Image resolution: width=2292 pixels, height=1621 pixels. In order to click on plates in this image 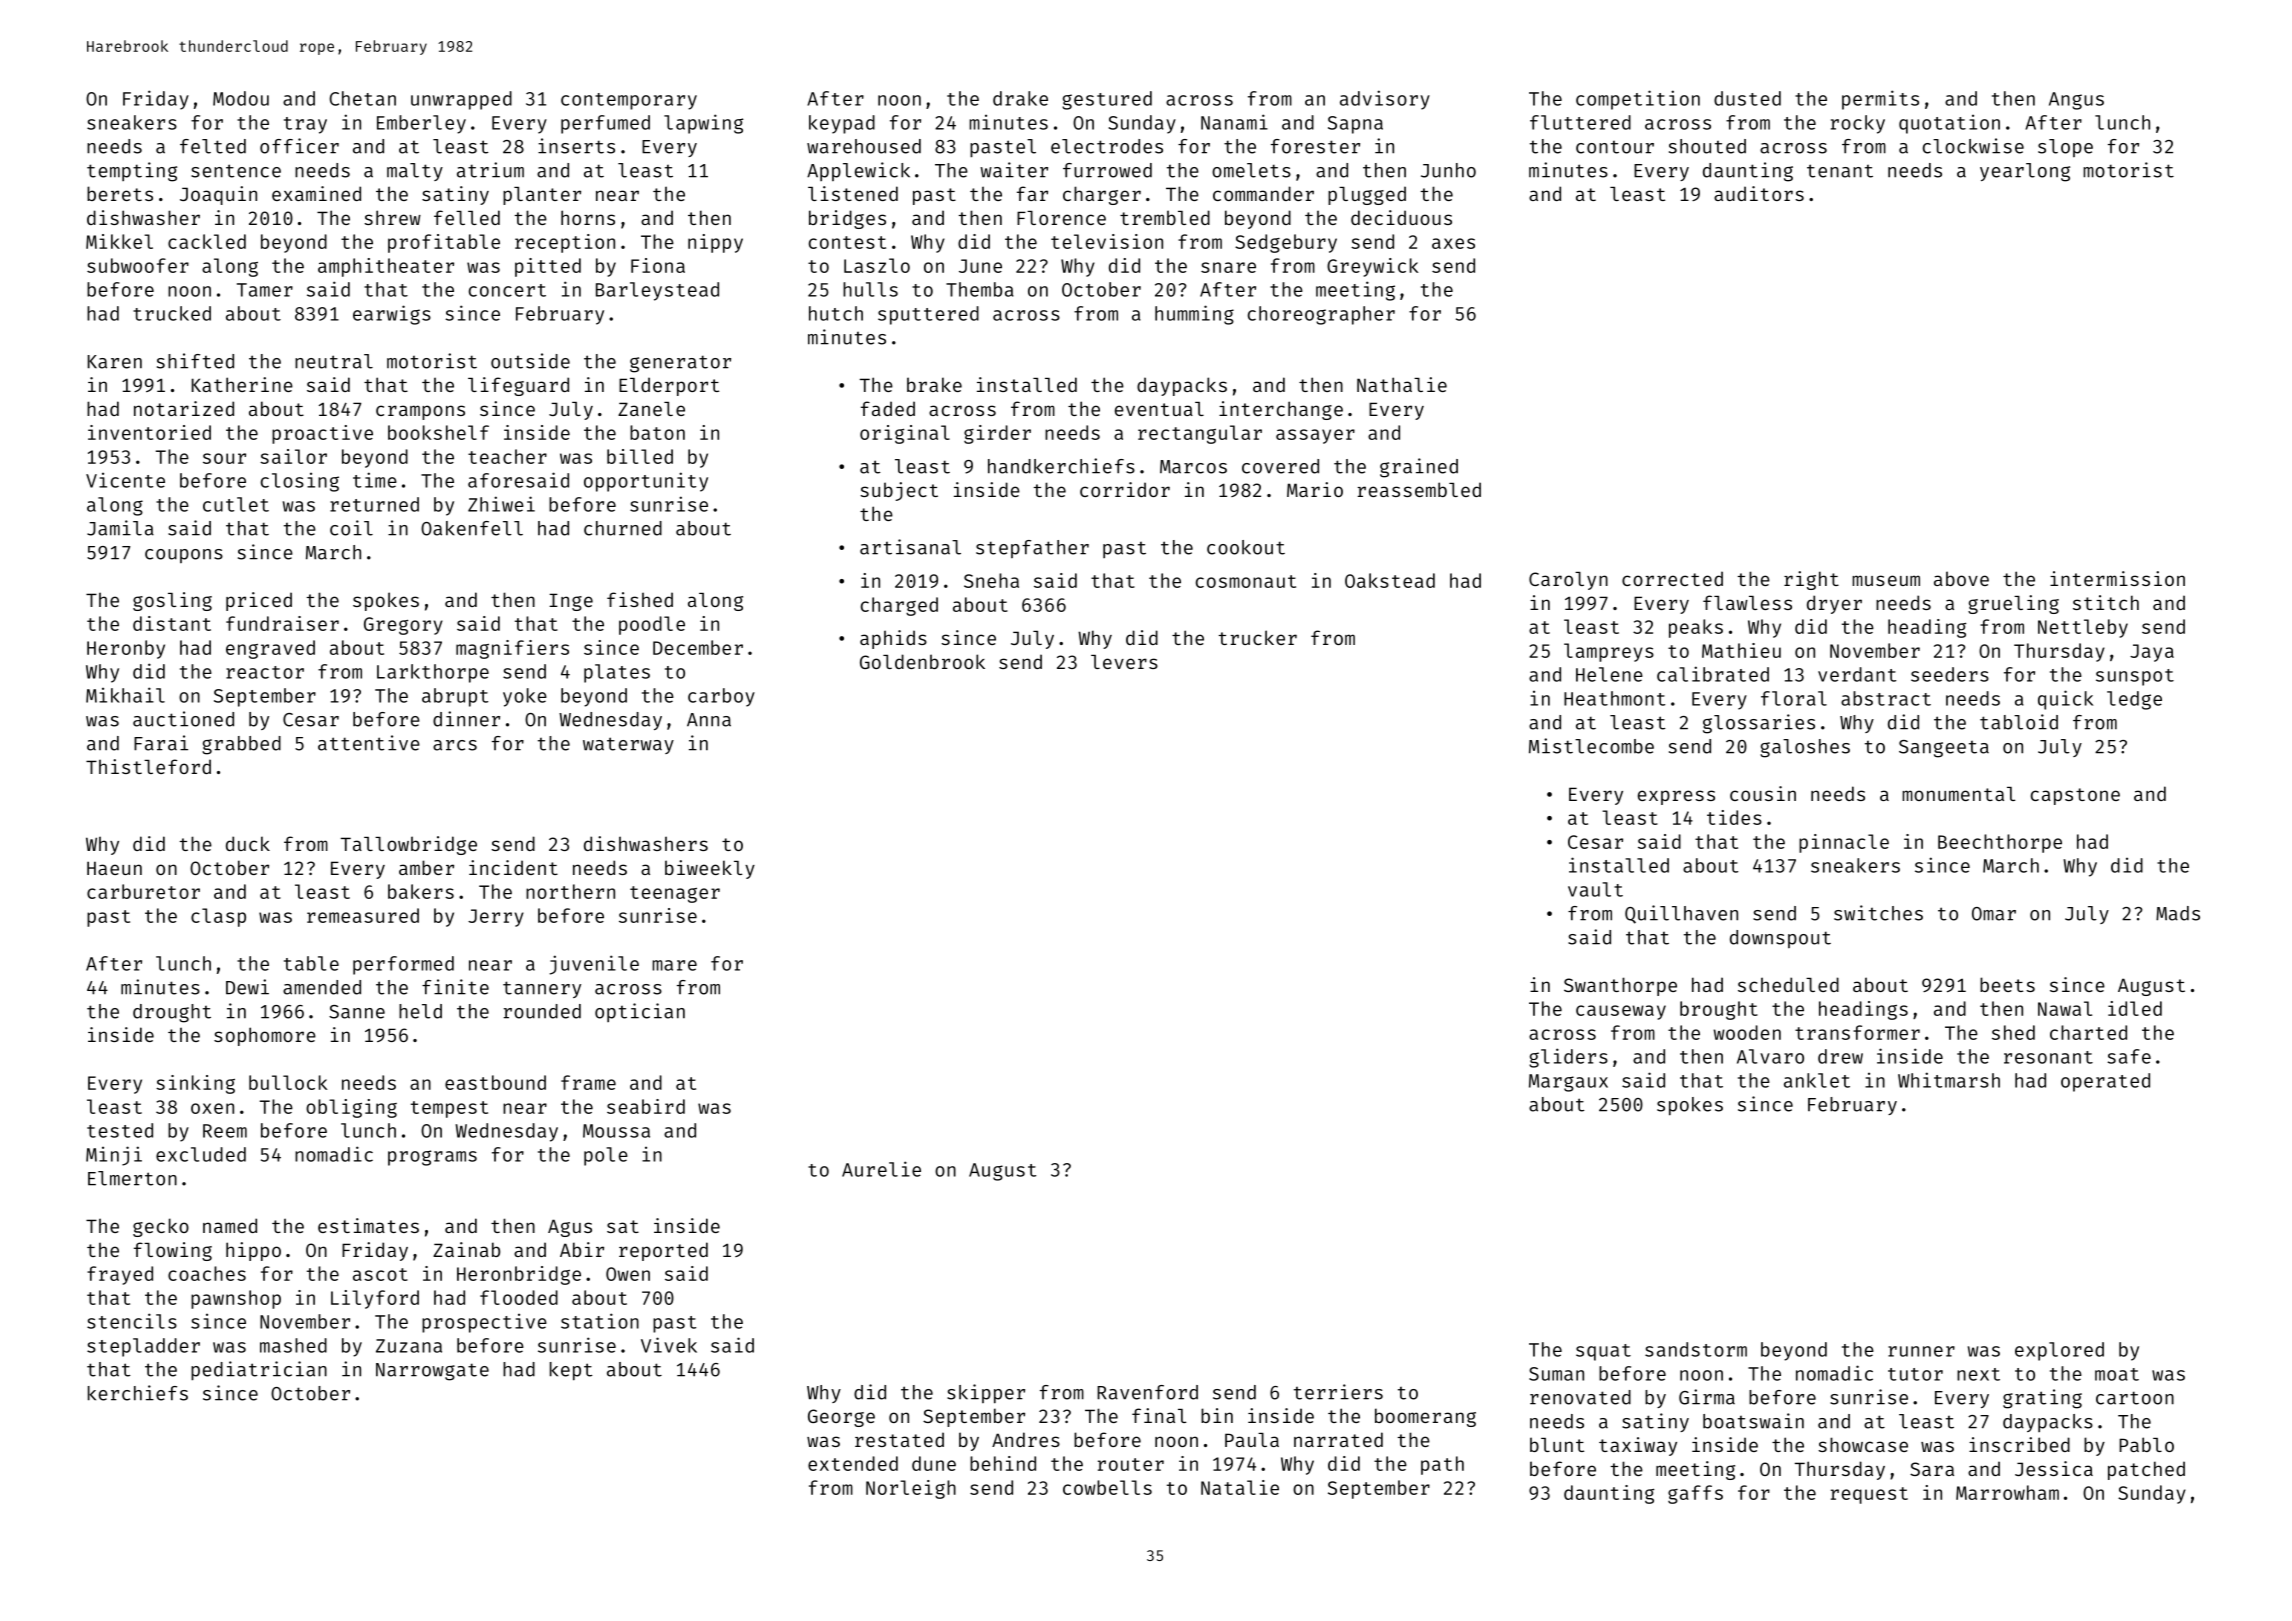, I will do `click(617, 673)`.
